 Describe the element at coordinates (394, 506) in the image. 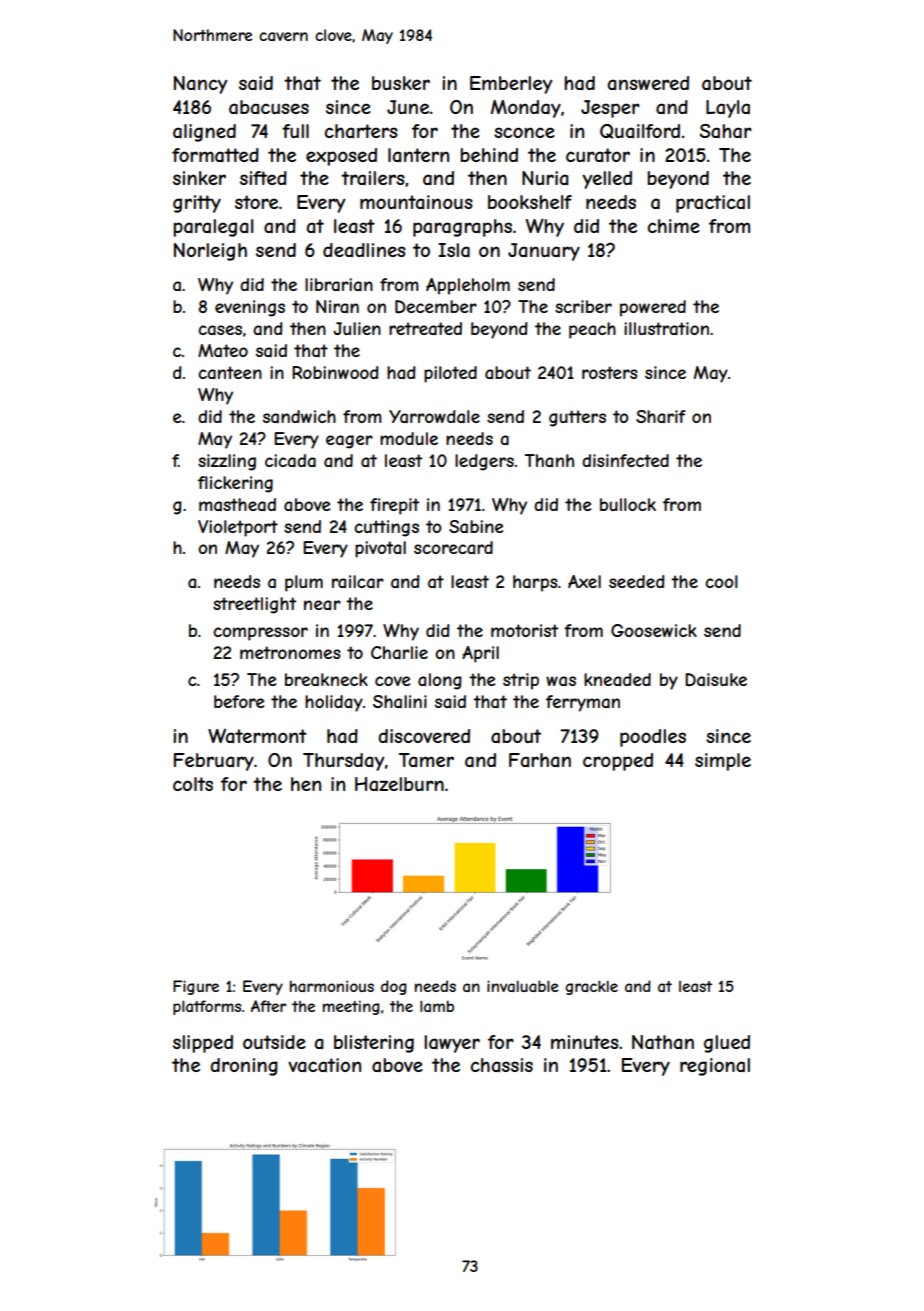

I see `firepit` at that location.
